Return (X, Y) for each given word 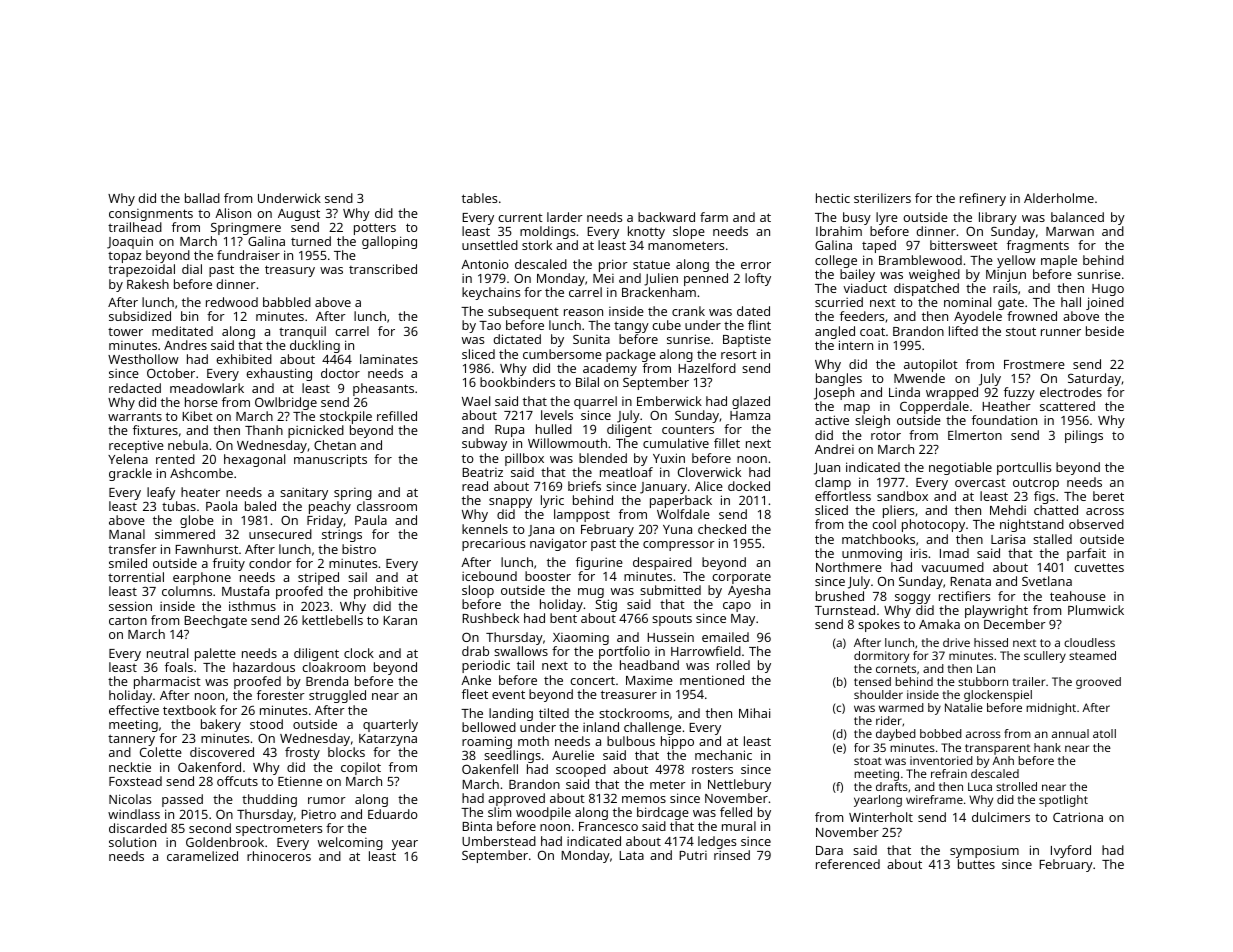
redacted (135, 388)
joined (1105, 304)
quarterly (390, 725)
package (631, 355)
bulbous (631, 741)
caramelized (202, 856)
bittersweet (964, 245)
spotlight (1063, 801)
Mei (603, 278)
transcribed (383, 269)
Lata (631, 855)
